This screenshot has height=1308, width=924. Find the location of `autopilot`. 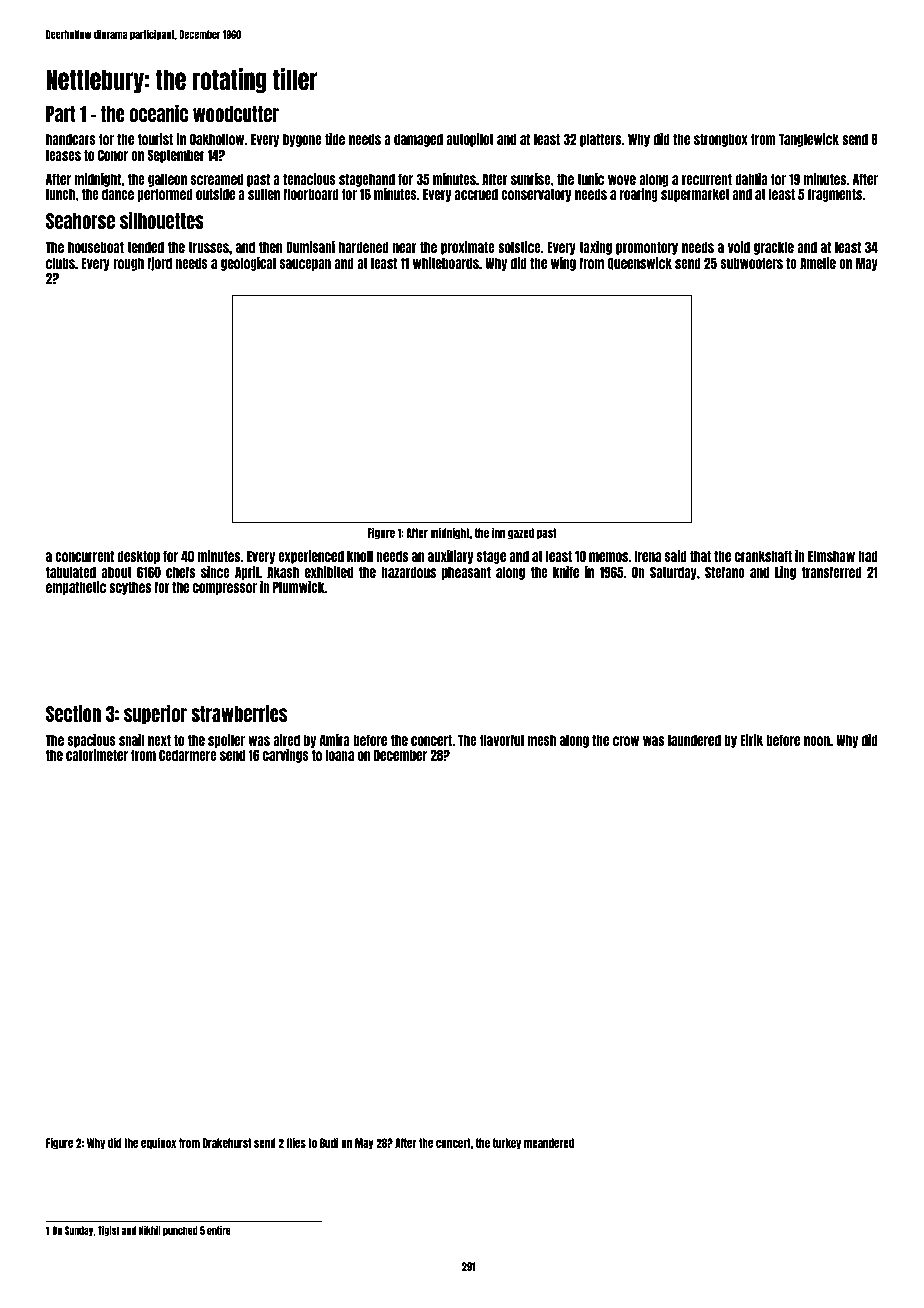

autopilot is located at coordinates (470, 140).
